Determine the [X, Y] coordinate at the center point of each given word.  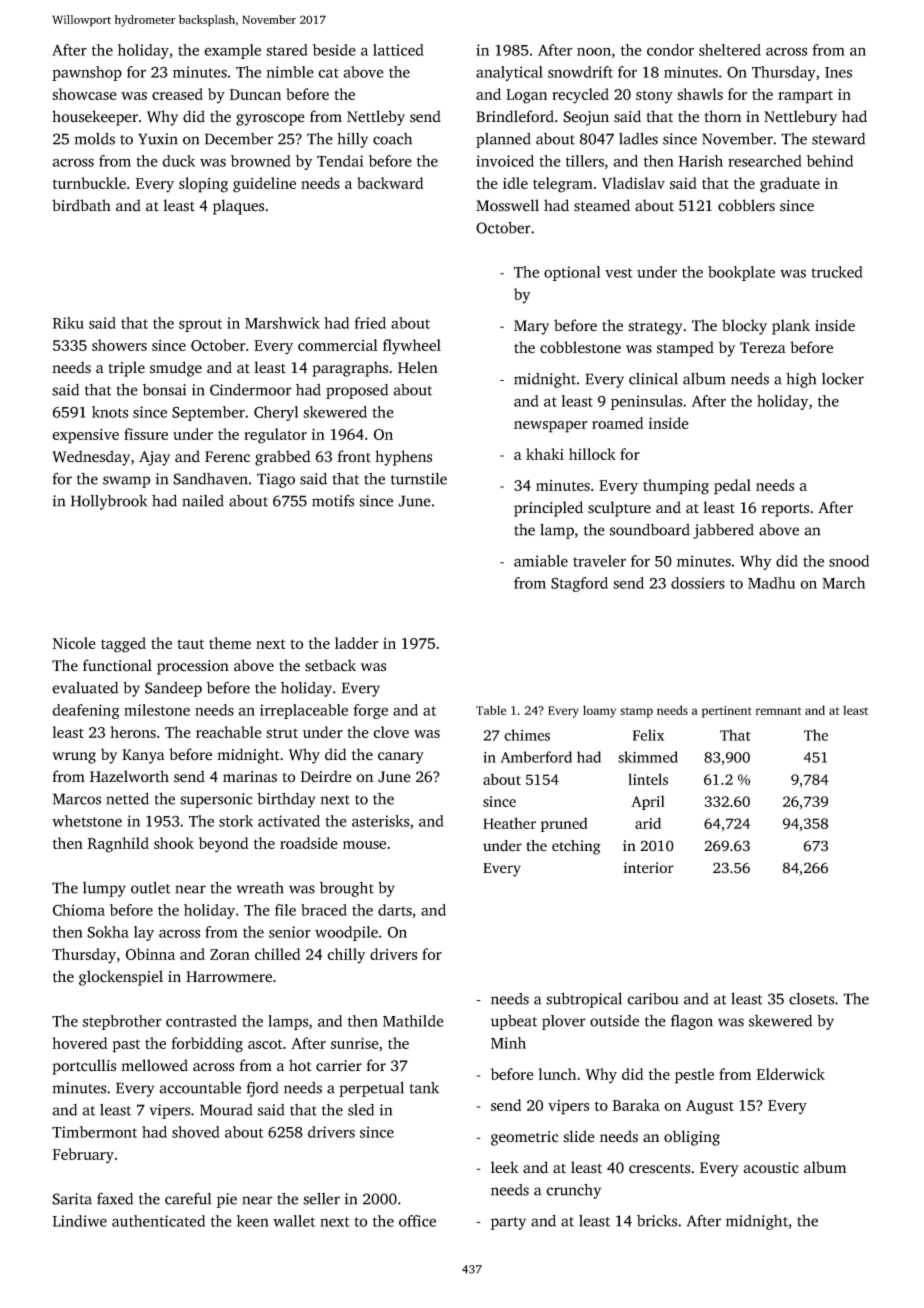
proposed [357, 391]
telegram [563, 185]
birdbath [81, 205]
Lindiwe [80, 1221]
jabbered [723, 531]
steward [838, 139]
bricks [657, 1221]
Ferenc [227, 457]
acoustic [771, 1168]
